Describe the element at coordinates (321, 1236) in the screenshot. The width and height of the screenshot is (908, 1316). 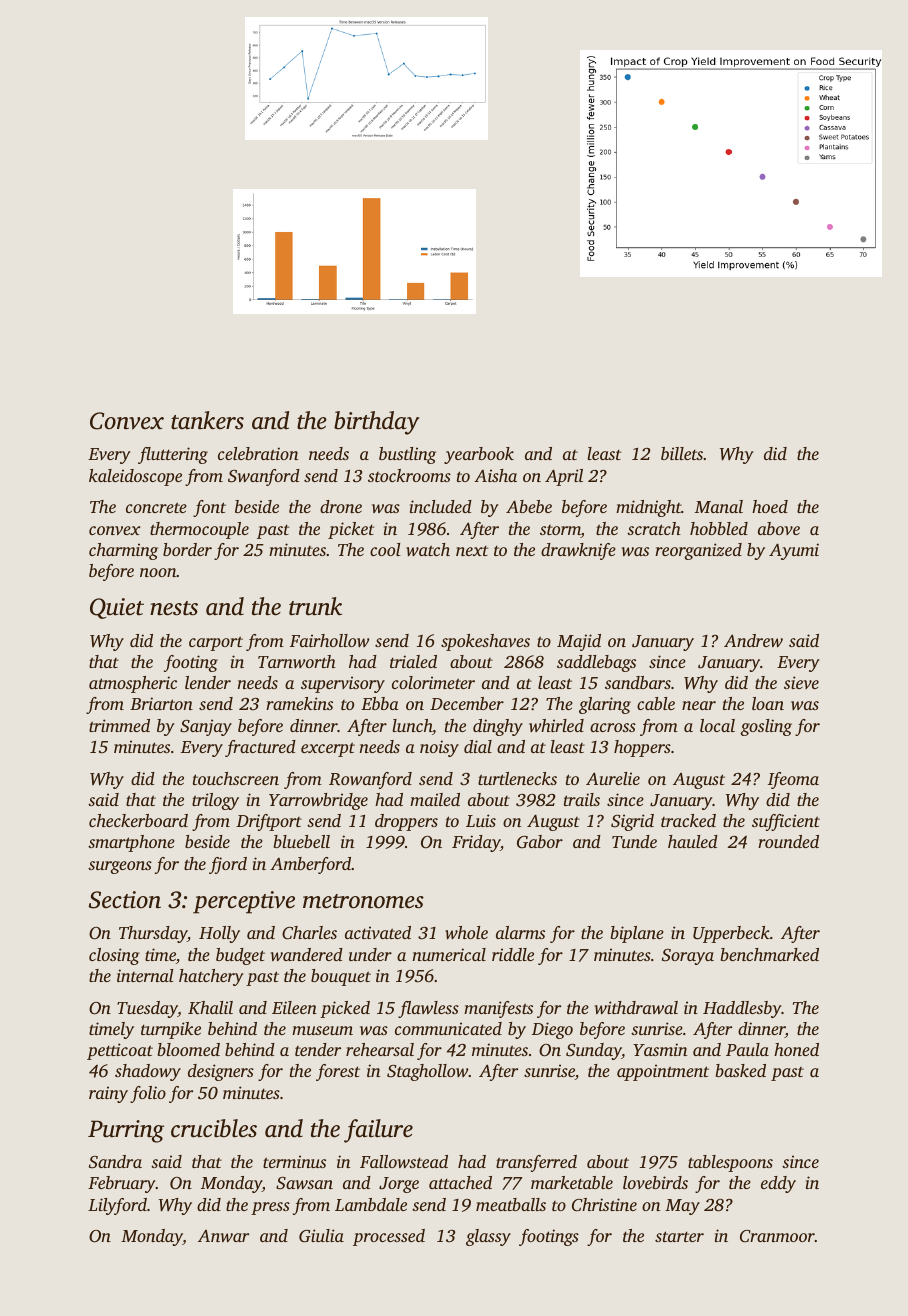
I see `Giulia` at that location.
